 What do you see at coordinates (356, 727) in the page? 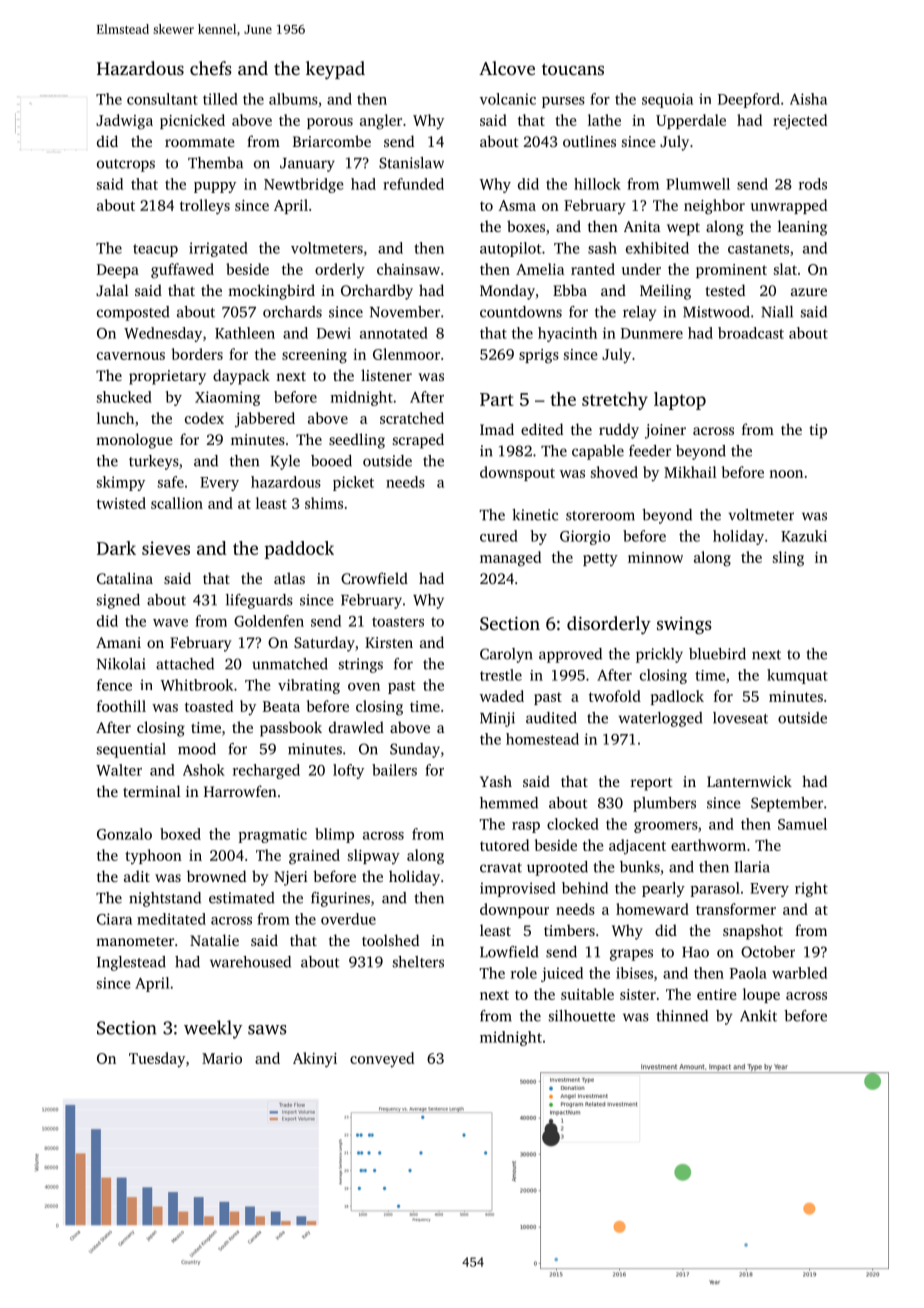
I see `drawled` at bounding box center [356, 727].
